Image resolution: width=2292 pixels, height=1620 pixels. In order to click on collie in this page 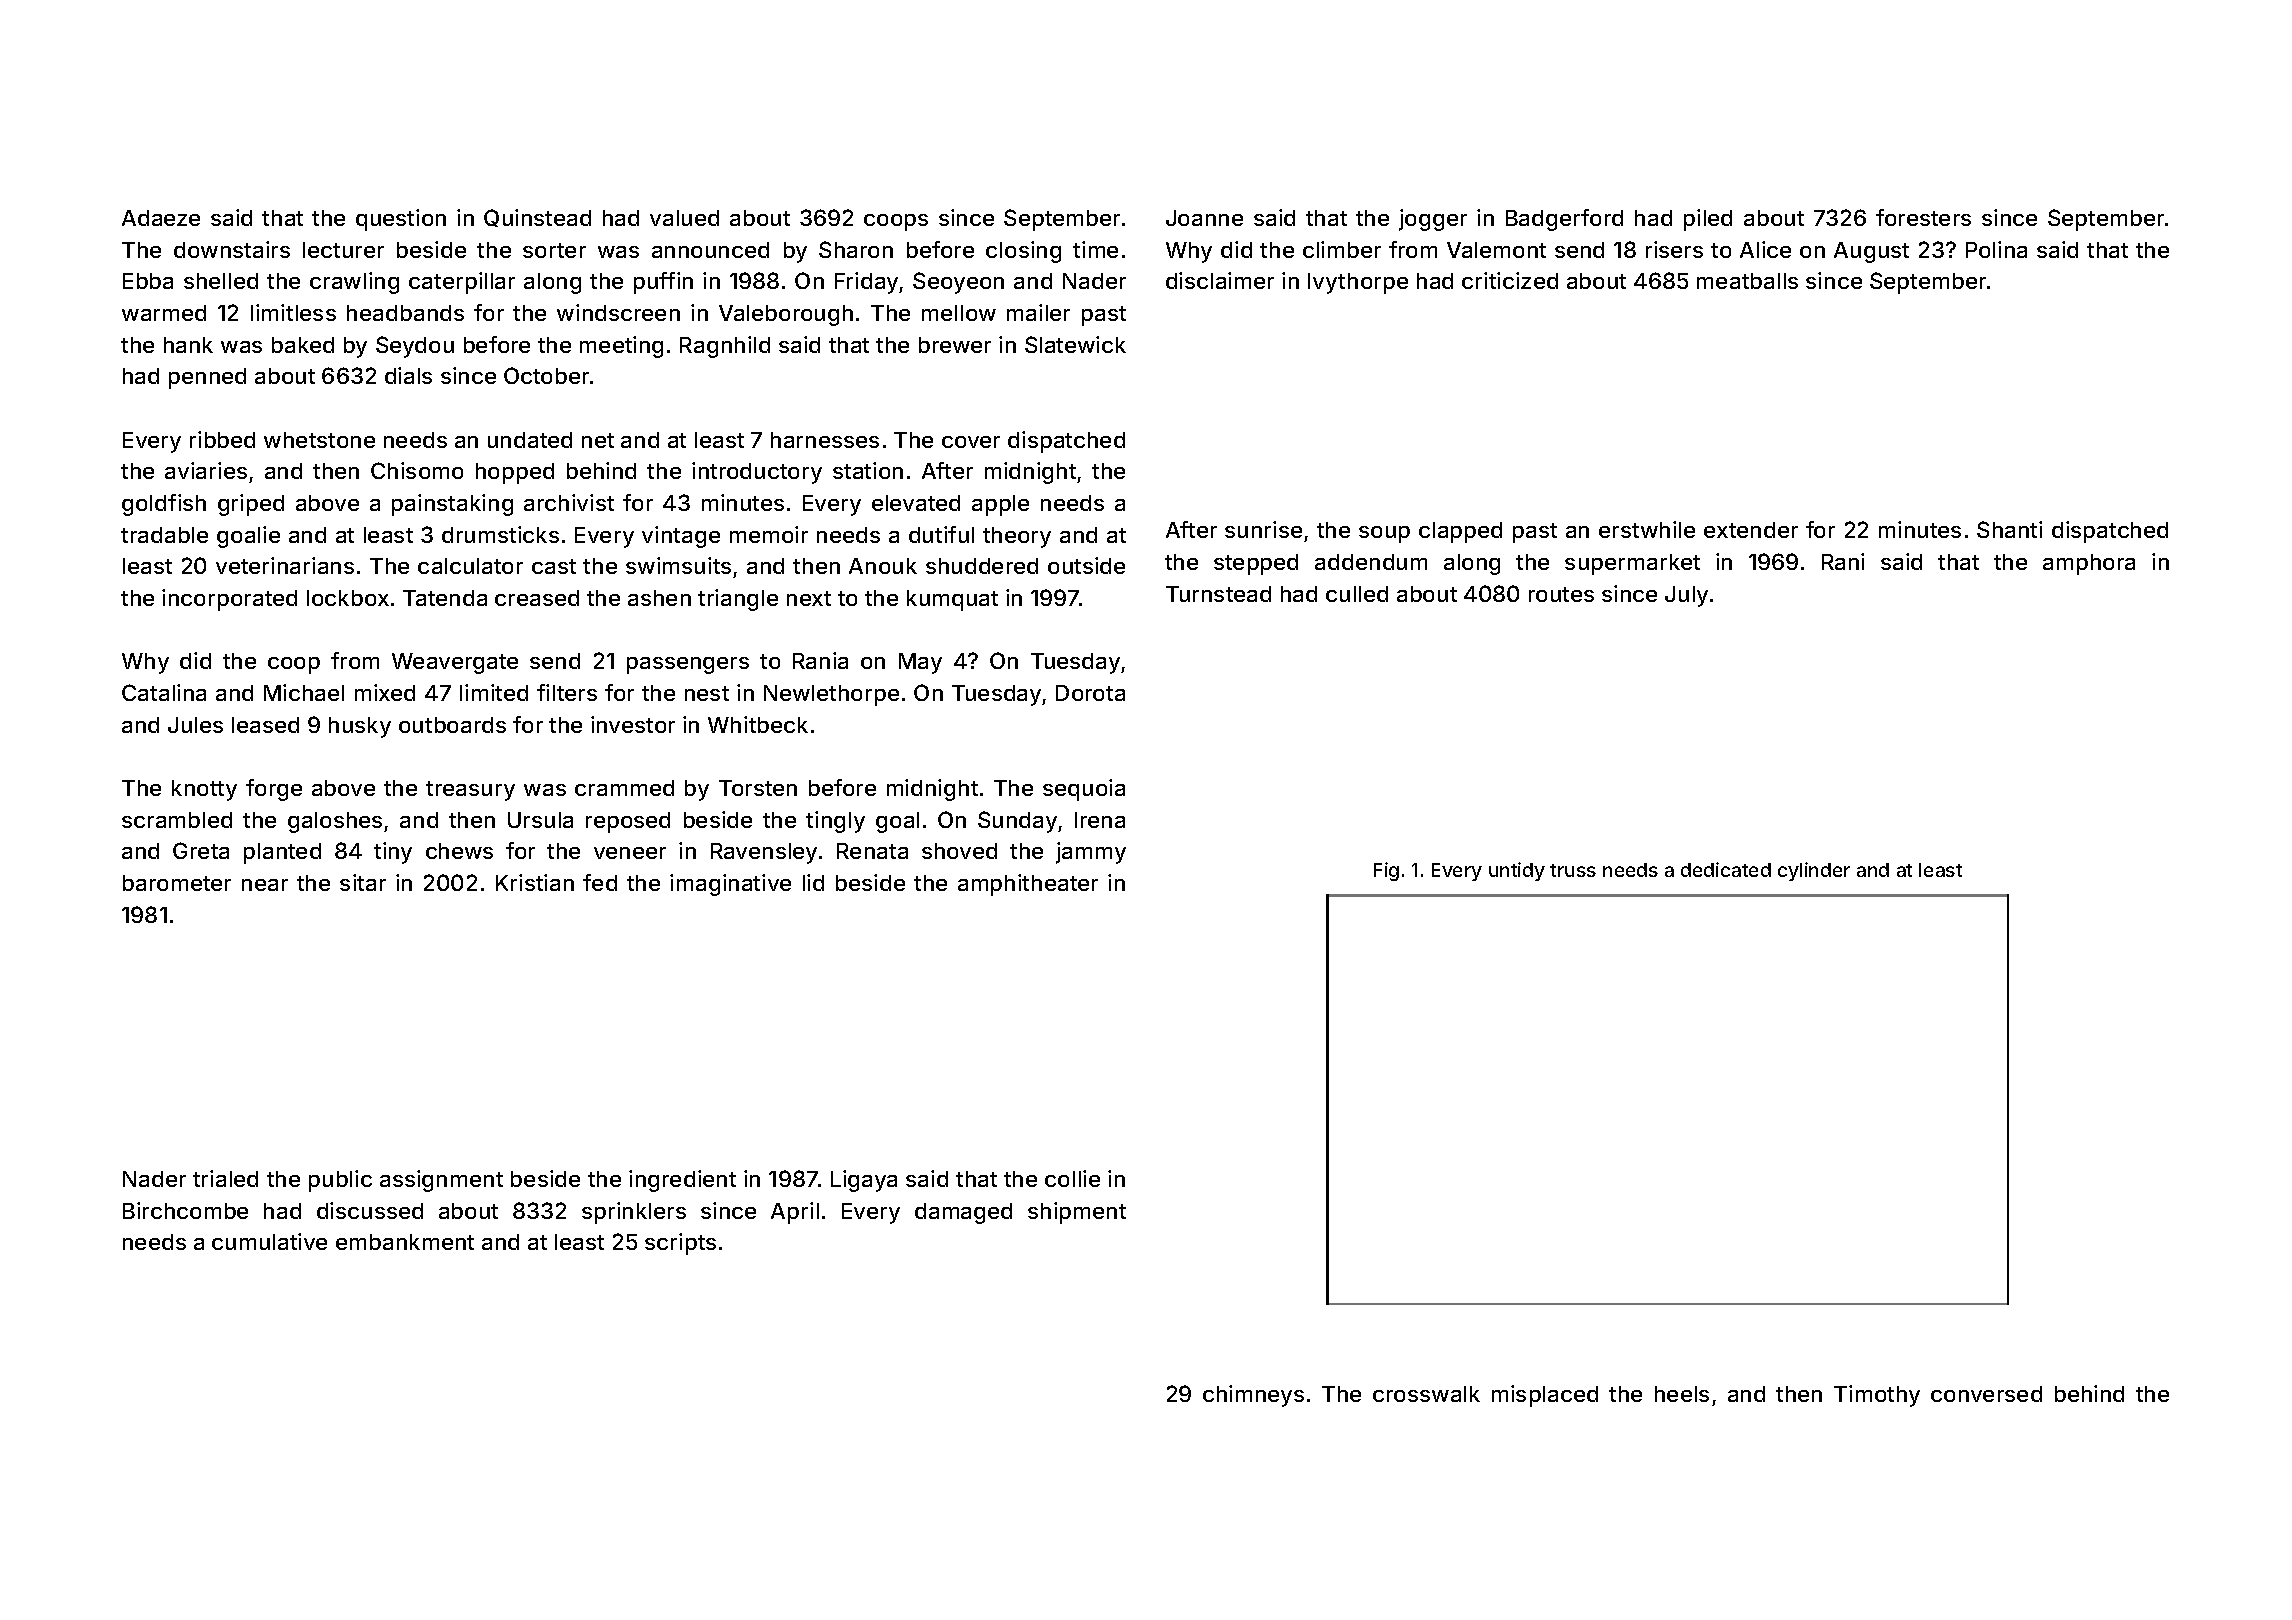, I will do `click(1072, 1178)`.
